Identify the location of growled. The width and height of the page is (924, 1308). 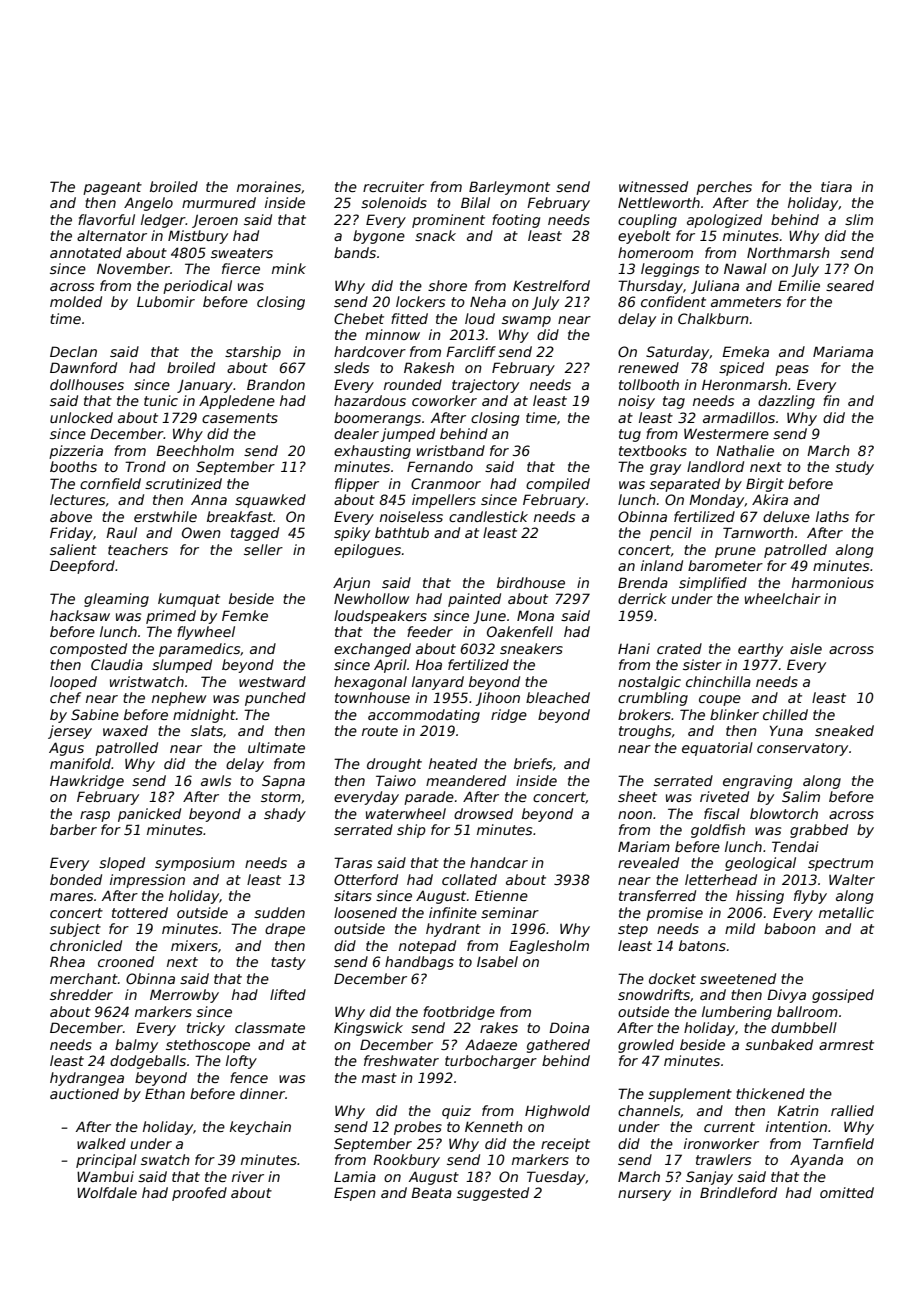
(646, 1046).
